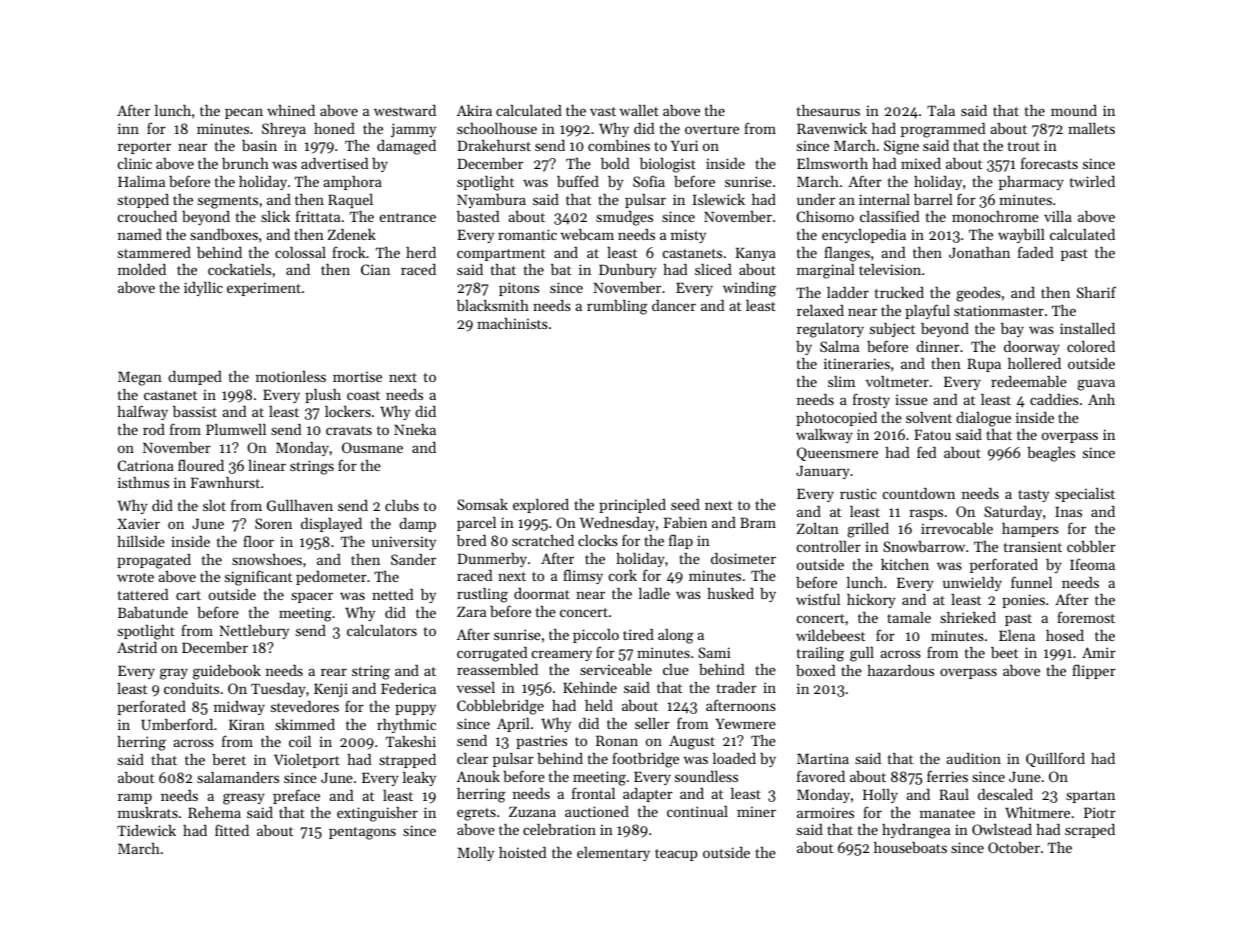 Image resolution: width=1233 pixels, height=952 pixels. Describe the element at coordinates (1090, 797) in the screenshot. I see `spartan` at that location.
